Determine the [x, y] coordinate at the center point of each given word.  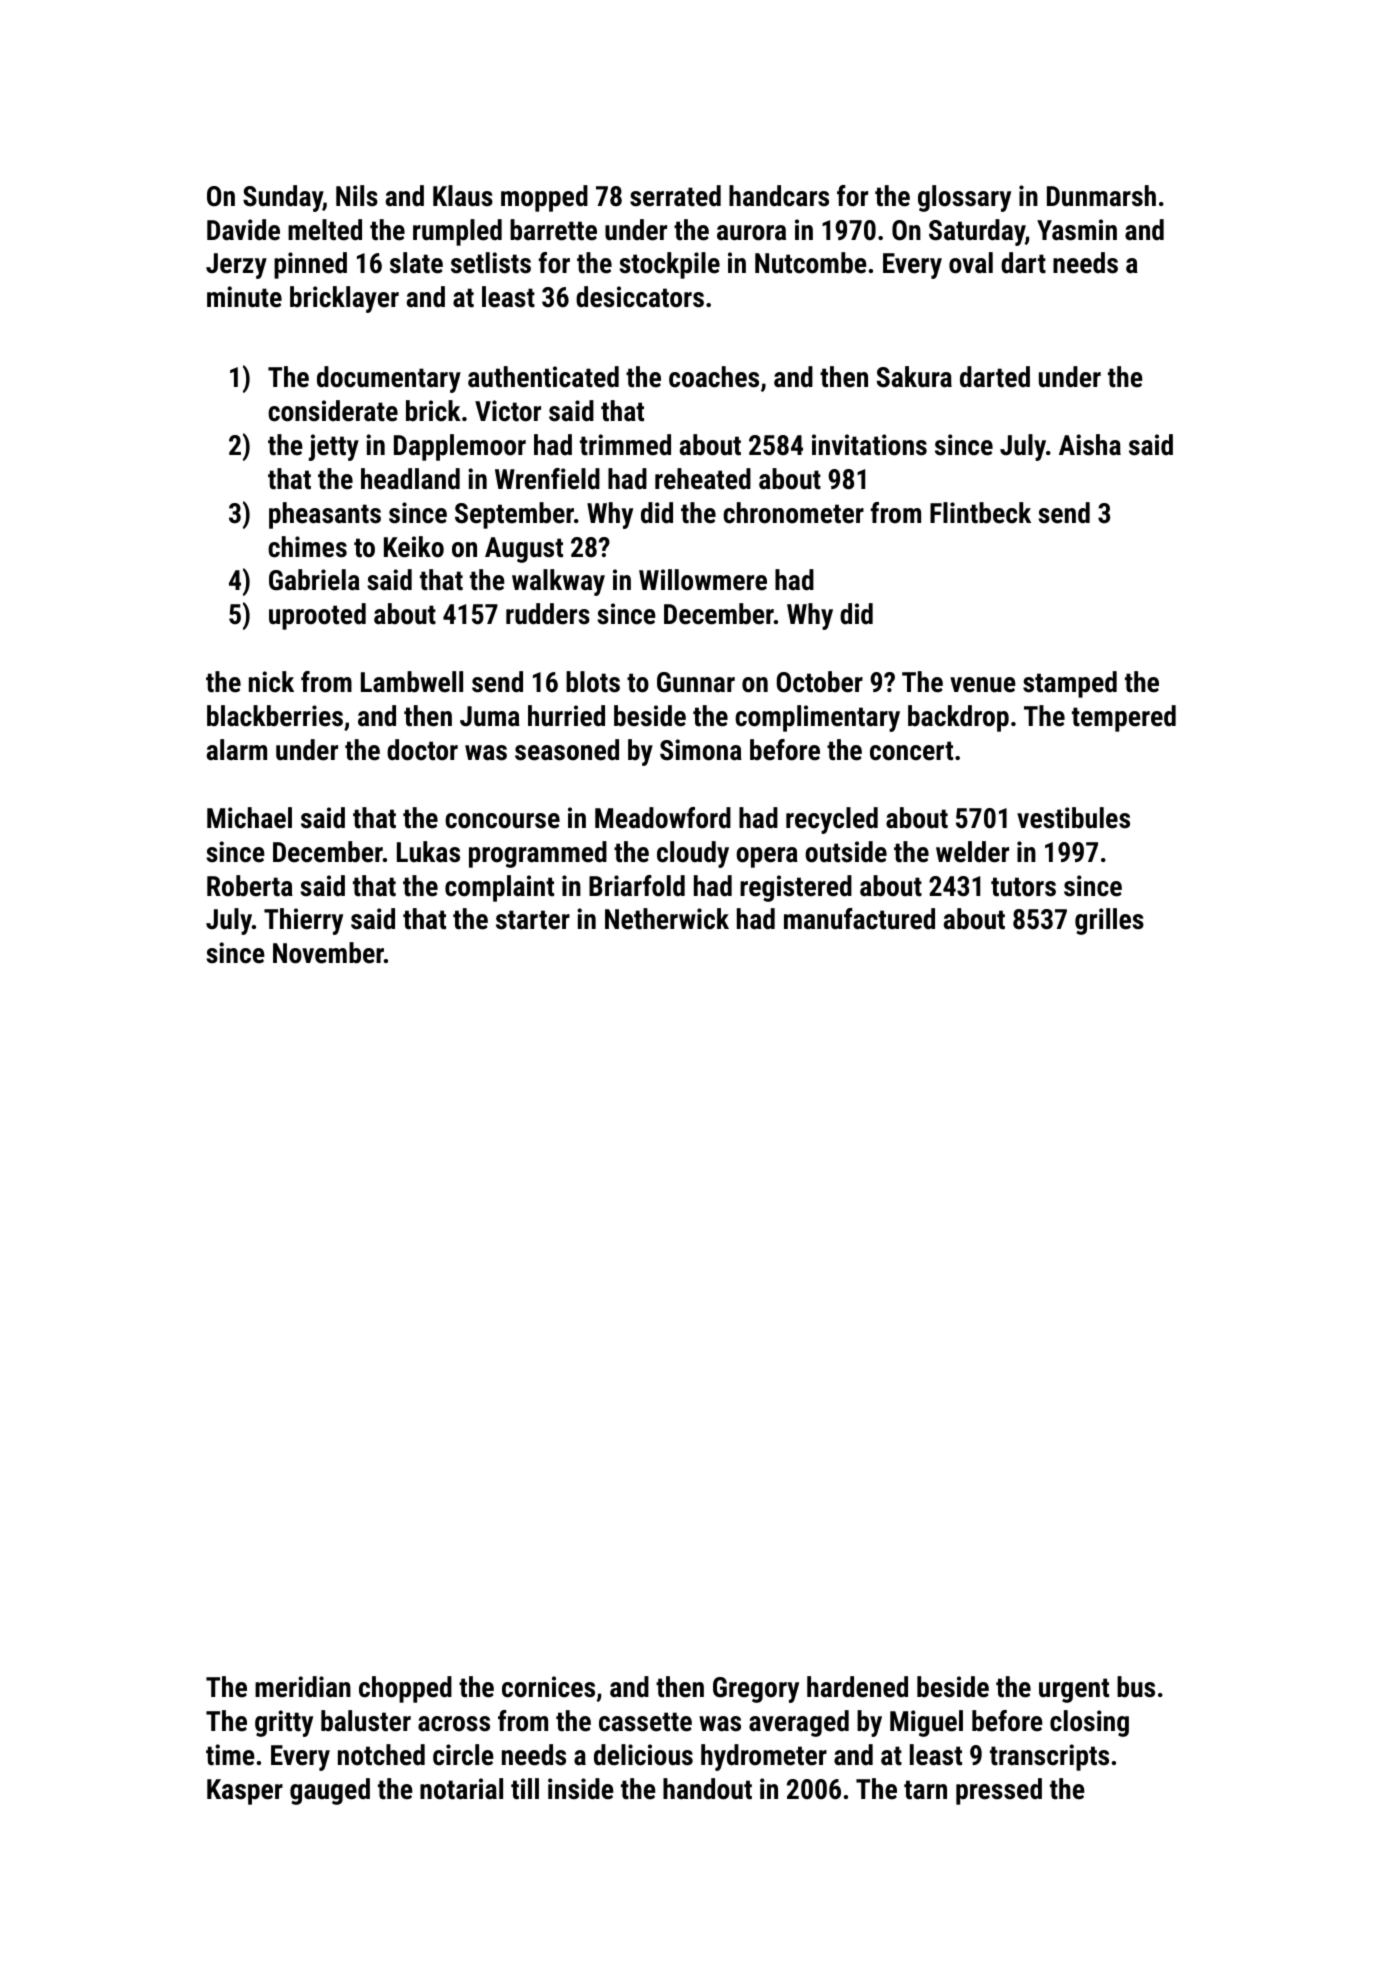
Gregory [756, 1690]
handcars [779, 196]
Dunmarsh [1101, 196]
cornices [548, 1687]
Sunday [283, 198]
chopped [405, 1689]
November [328, 953]
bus [1136, 1687]
